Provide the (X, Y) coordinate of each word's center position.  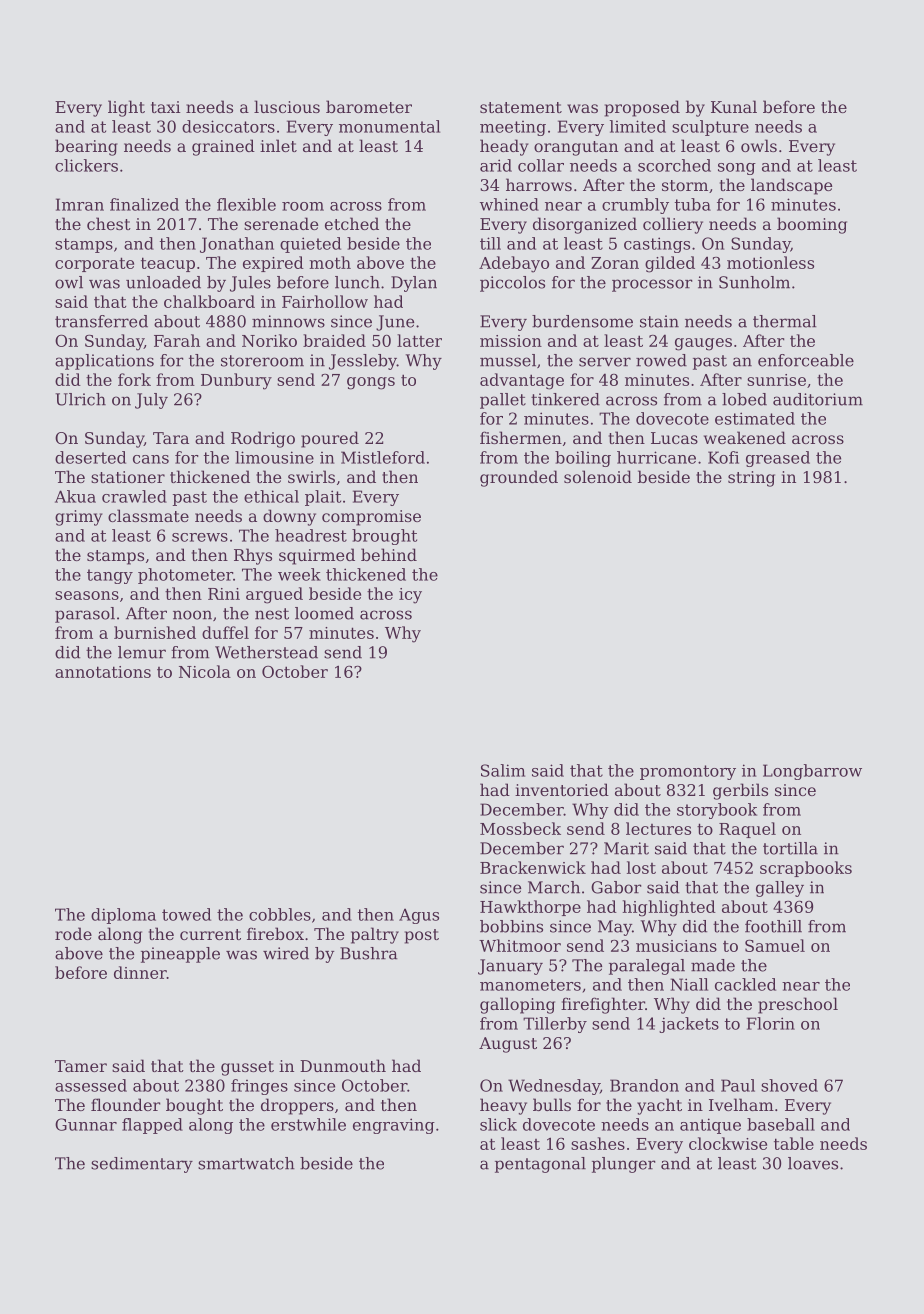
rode (73, 933)
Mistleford (383, 457)
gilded (670, 264)
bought (194, 1106)
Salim (503, 770)
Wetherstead (266, 652)
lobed (744, 399)
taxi (166, 107)
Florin (771, 1023)
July (151, 401)
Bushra (369, 953)
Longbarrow (812, 772)
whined (509, 204)
